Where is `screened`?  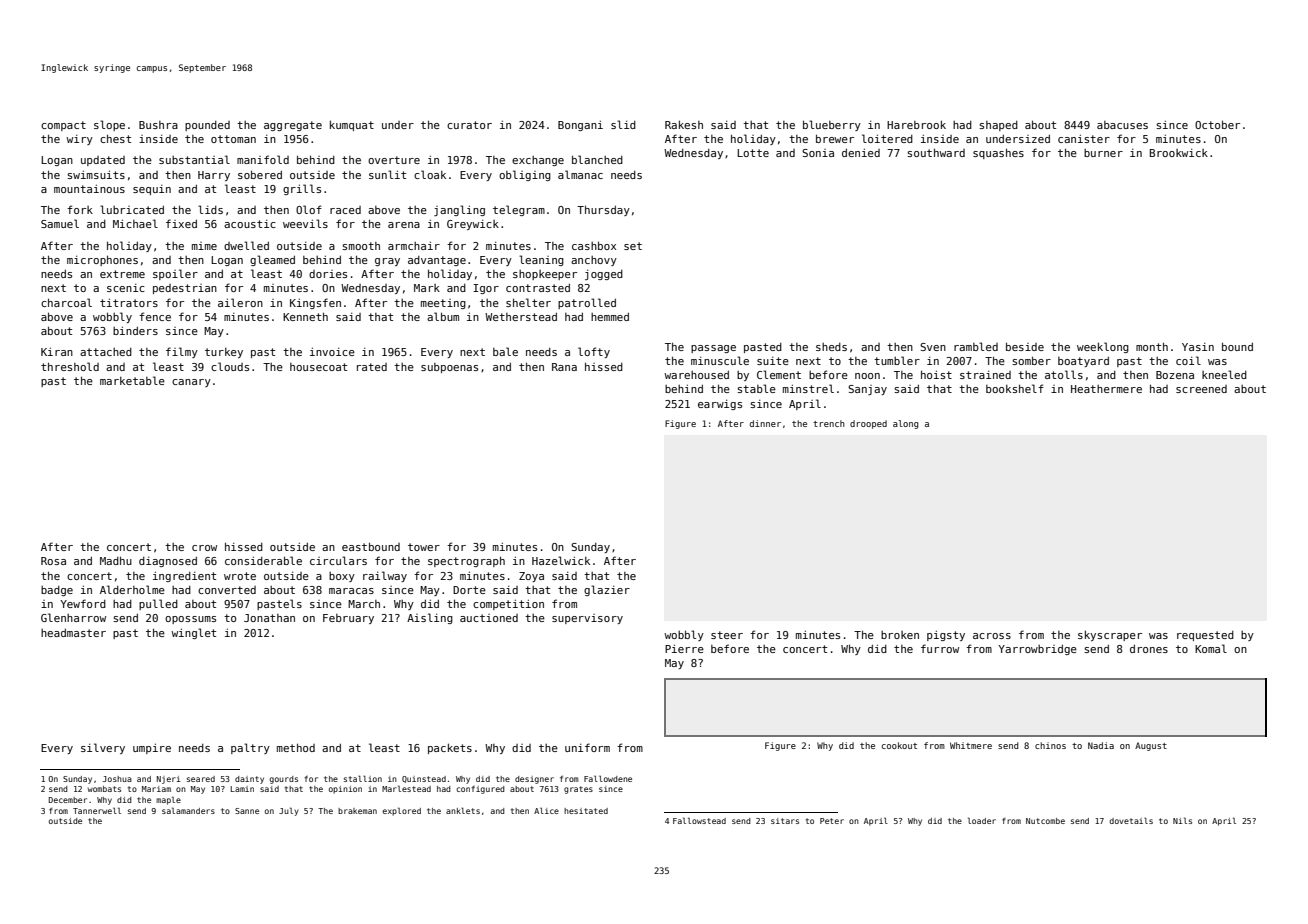 screened is located at coordinates (1201, 389).
